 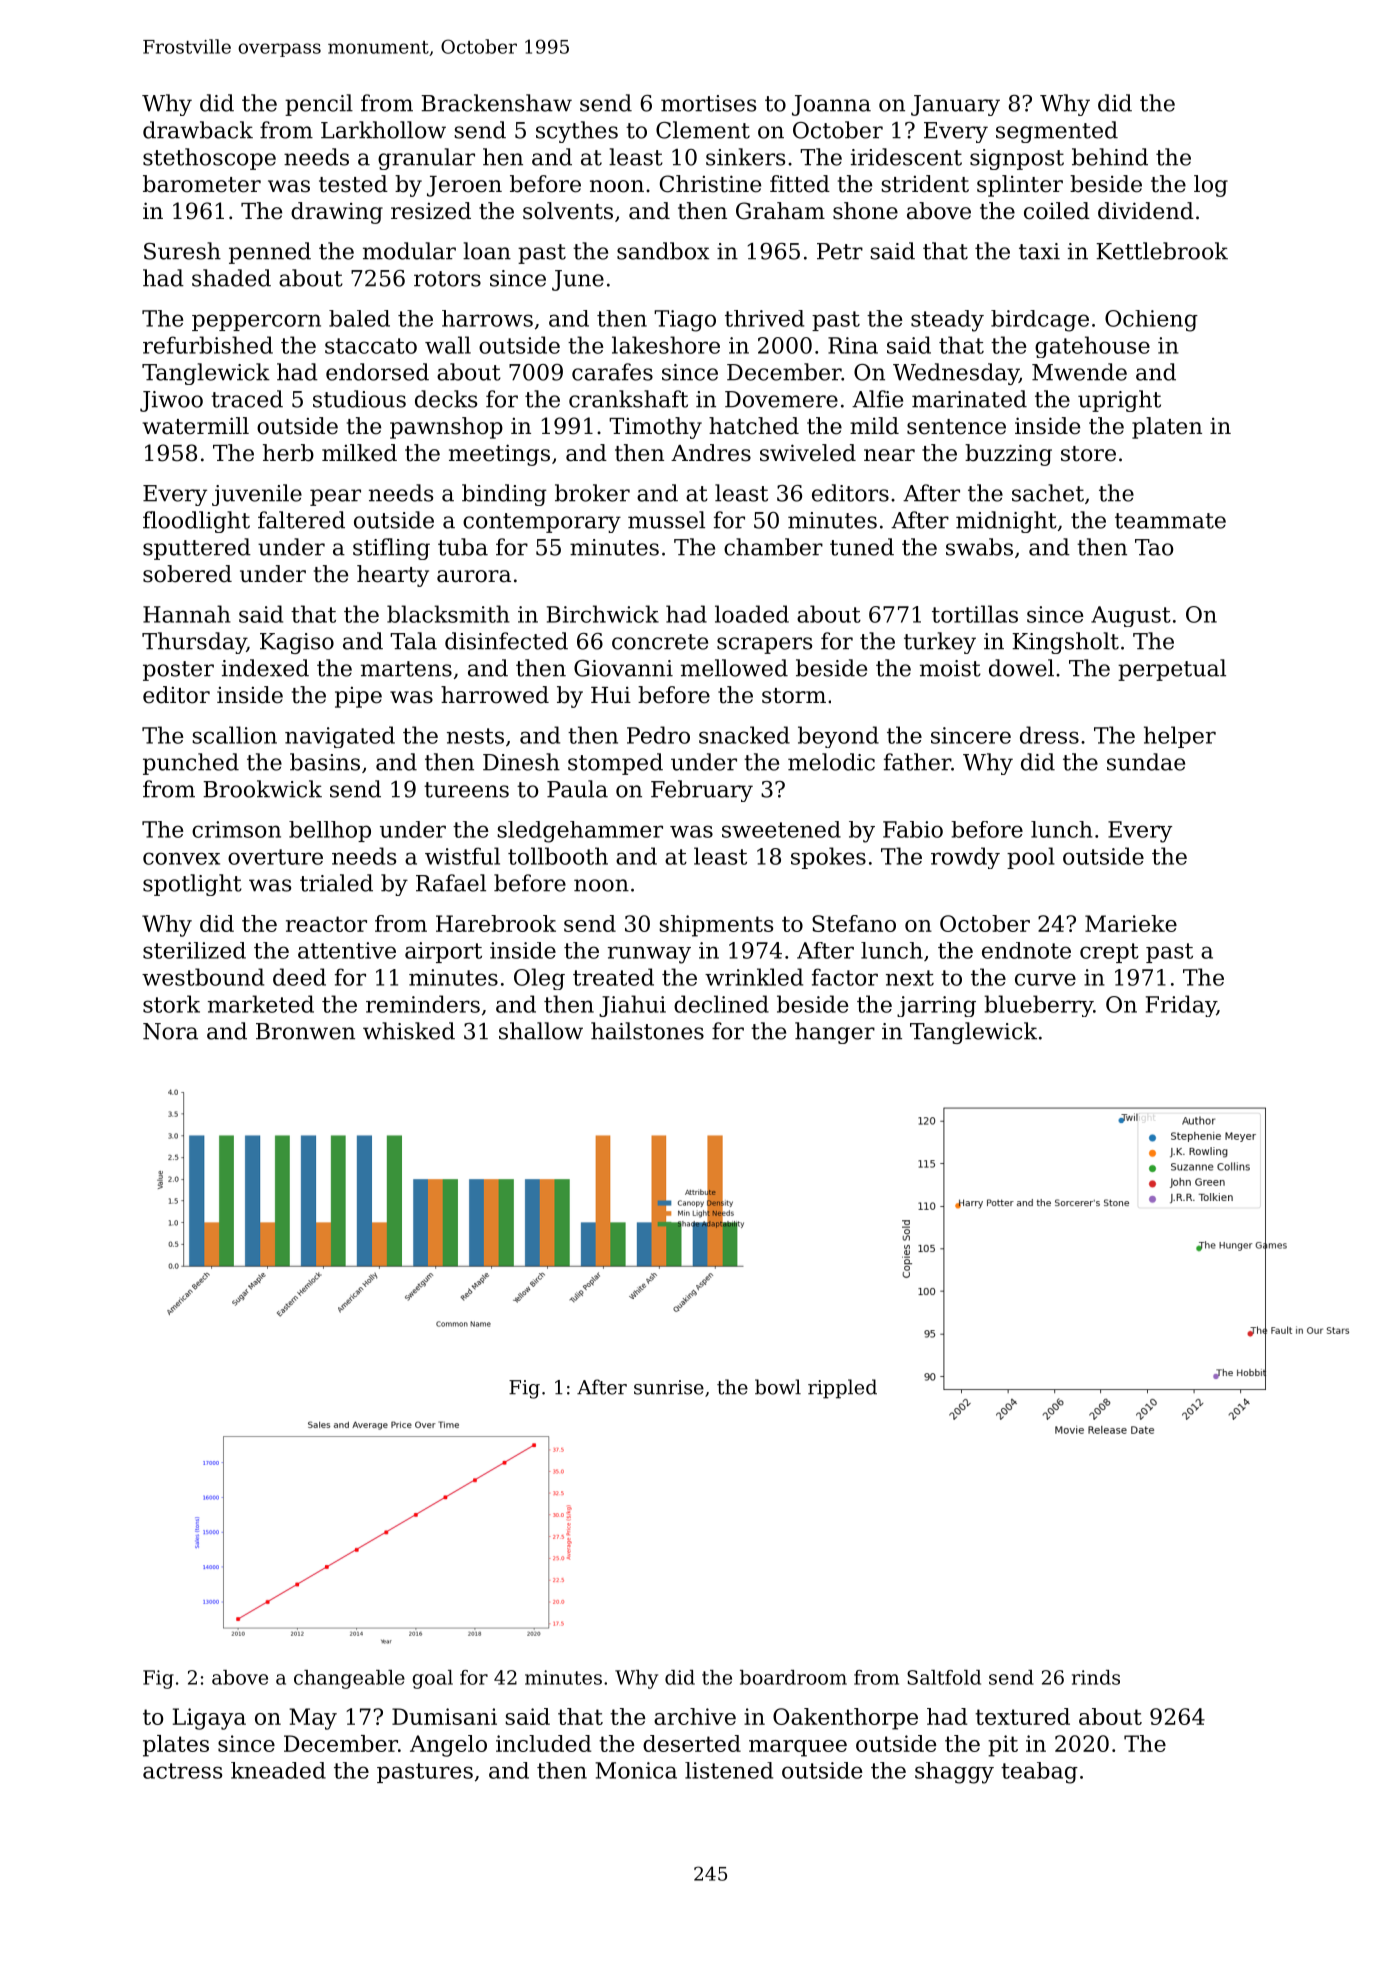 What do you see at coordinates (170, 1031) in the document?
I see `Nora` at bounding box center [170, 1031].
